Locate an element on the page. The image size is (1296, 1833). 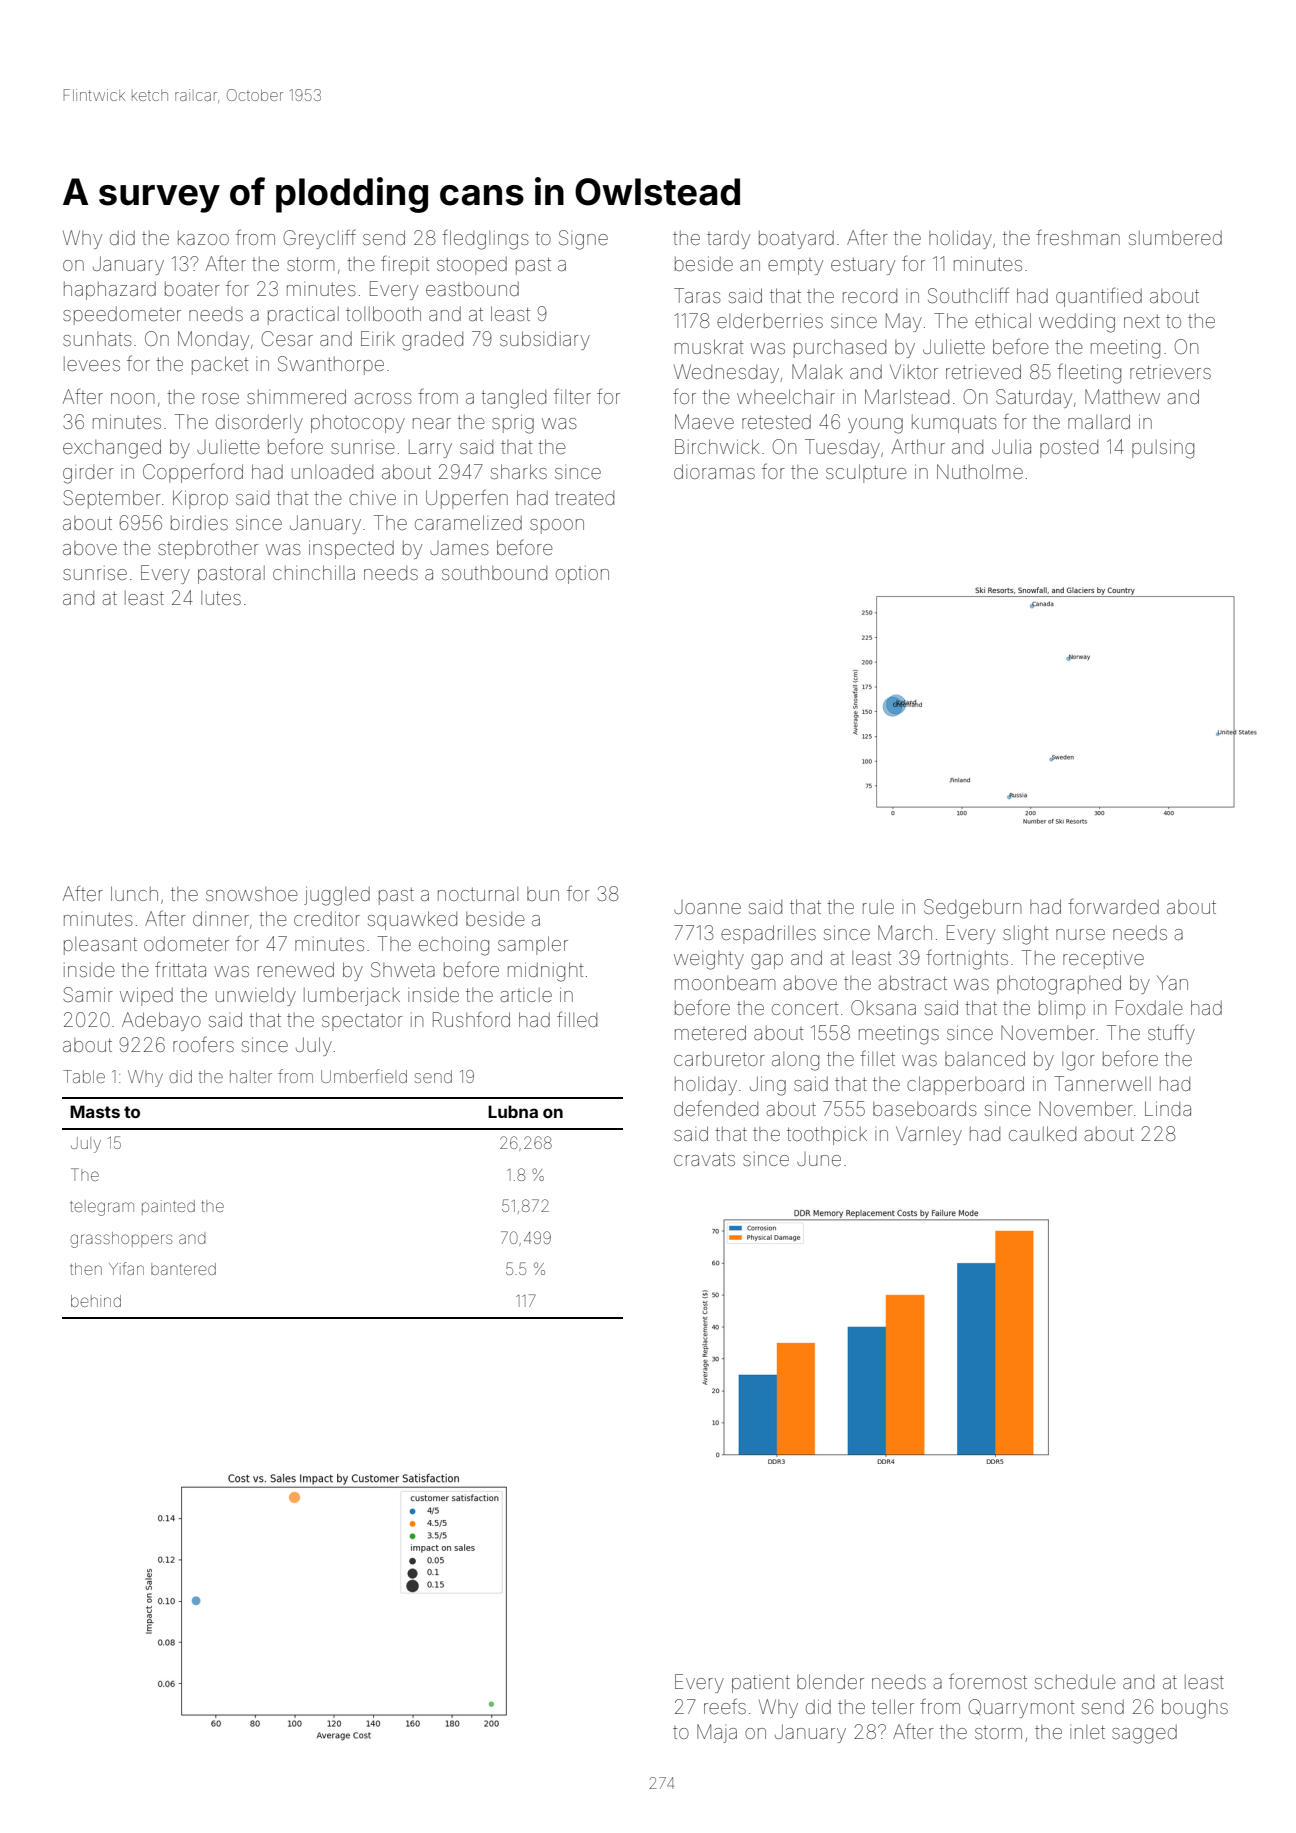
clapperboard is located at coordinates (965, 1085).
